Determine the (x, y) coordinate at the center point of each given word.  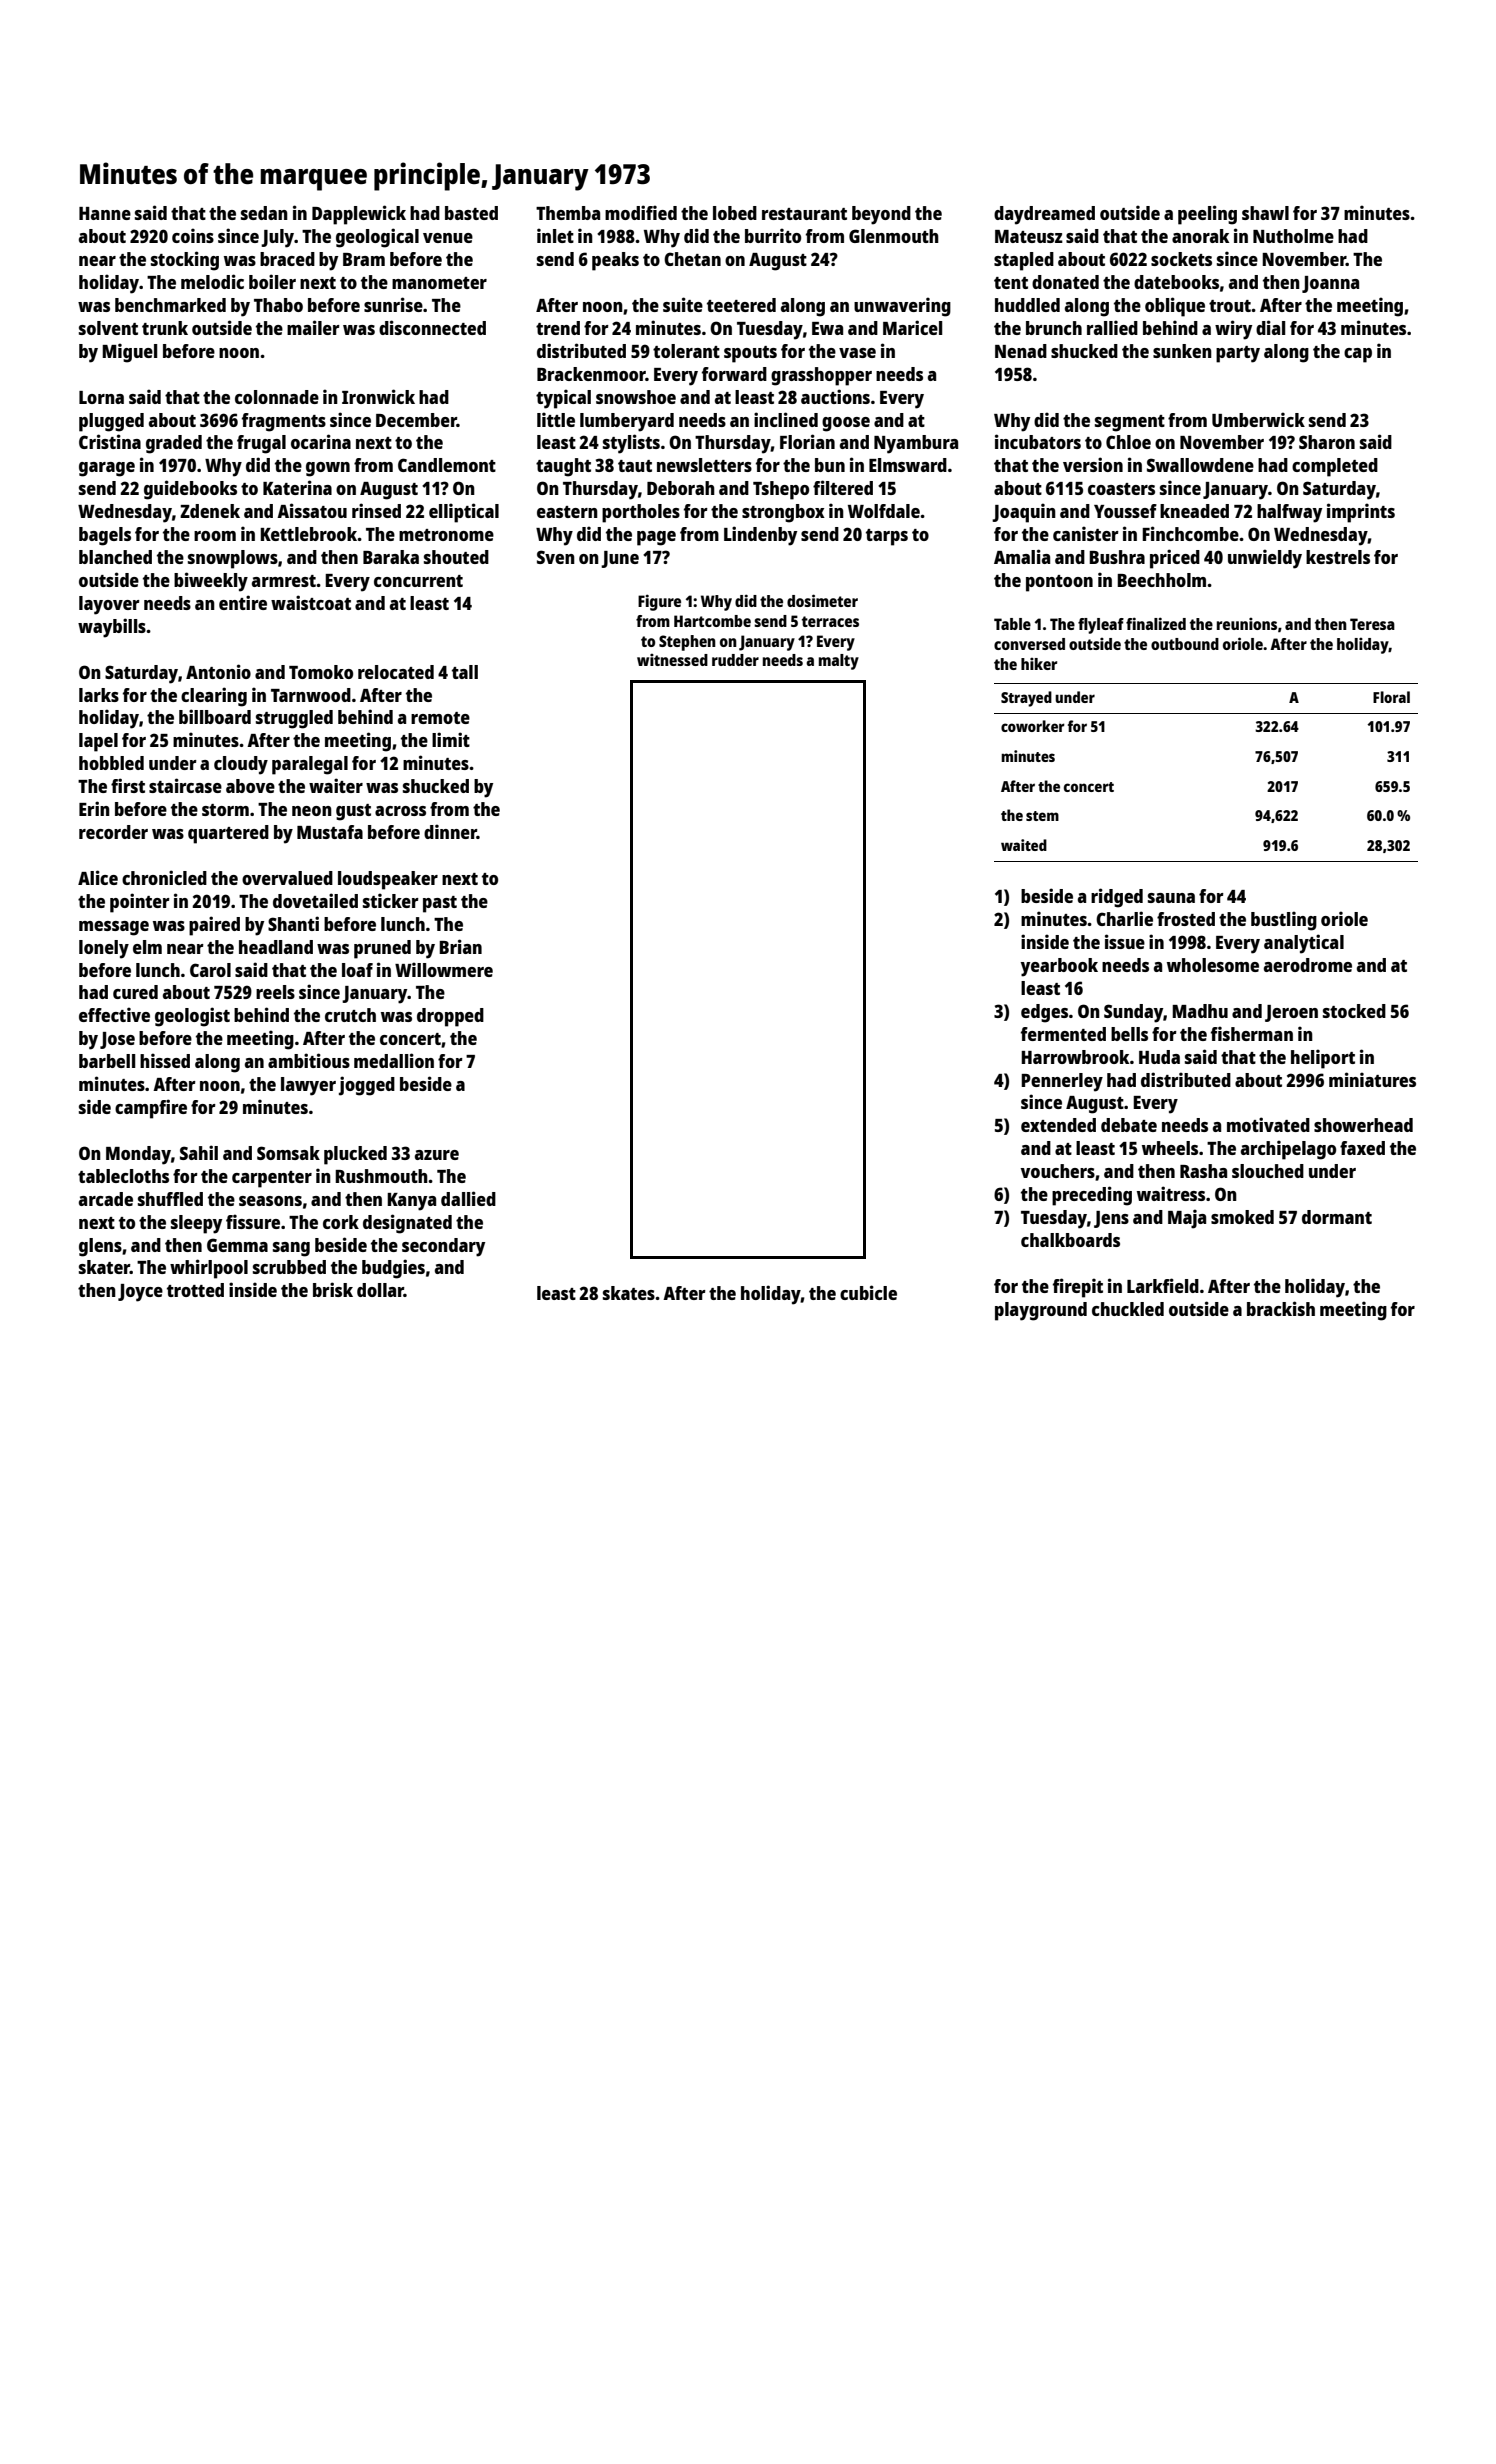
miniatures (1372, 1079)
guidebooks (190, 490)
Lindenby (760, 536)
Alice (98, 877)
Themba (568, 213)
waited (1024, 845)
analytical (1304, 944)
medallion (394, 1060)
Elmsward (908, 465)
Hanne (105, 213)
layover (109, 605)
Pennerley (1062, 1082)
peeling (1207, 215)
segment (1130, 423)
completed (1335, 467)
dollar (380, 1290)
